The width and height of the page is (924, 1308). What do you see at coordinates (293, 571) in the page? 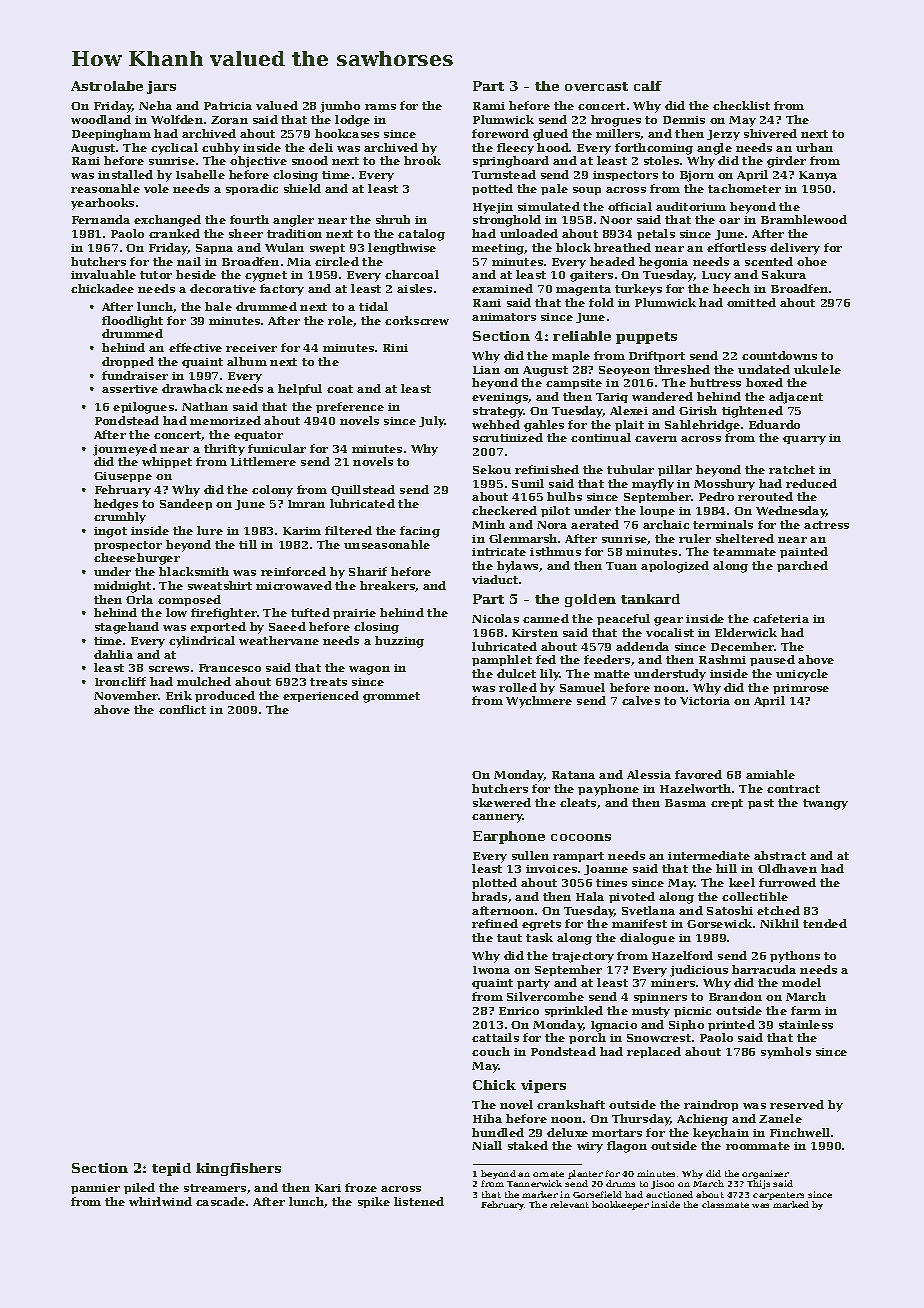
I see `reinforced` at bounding box center [293, 571].
